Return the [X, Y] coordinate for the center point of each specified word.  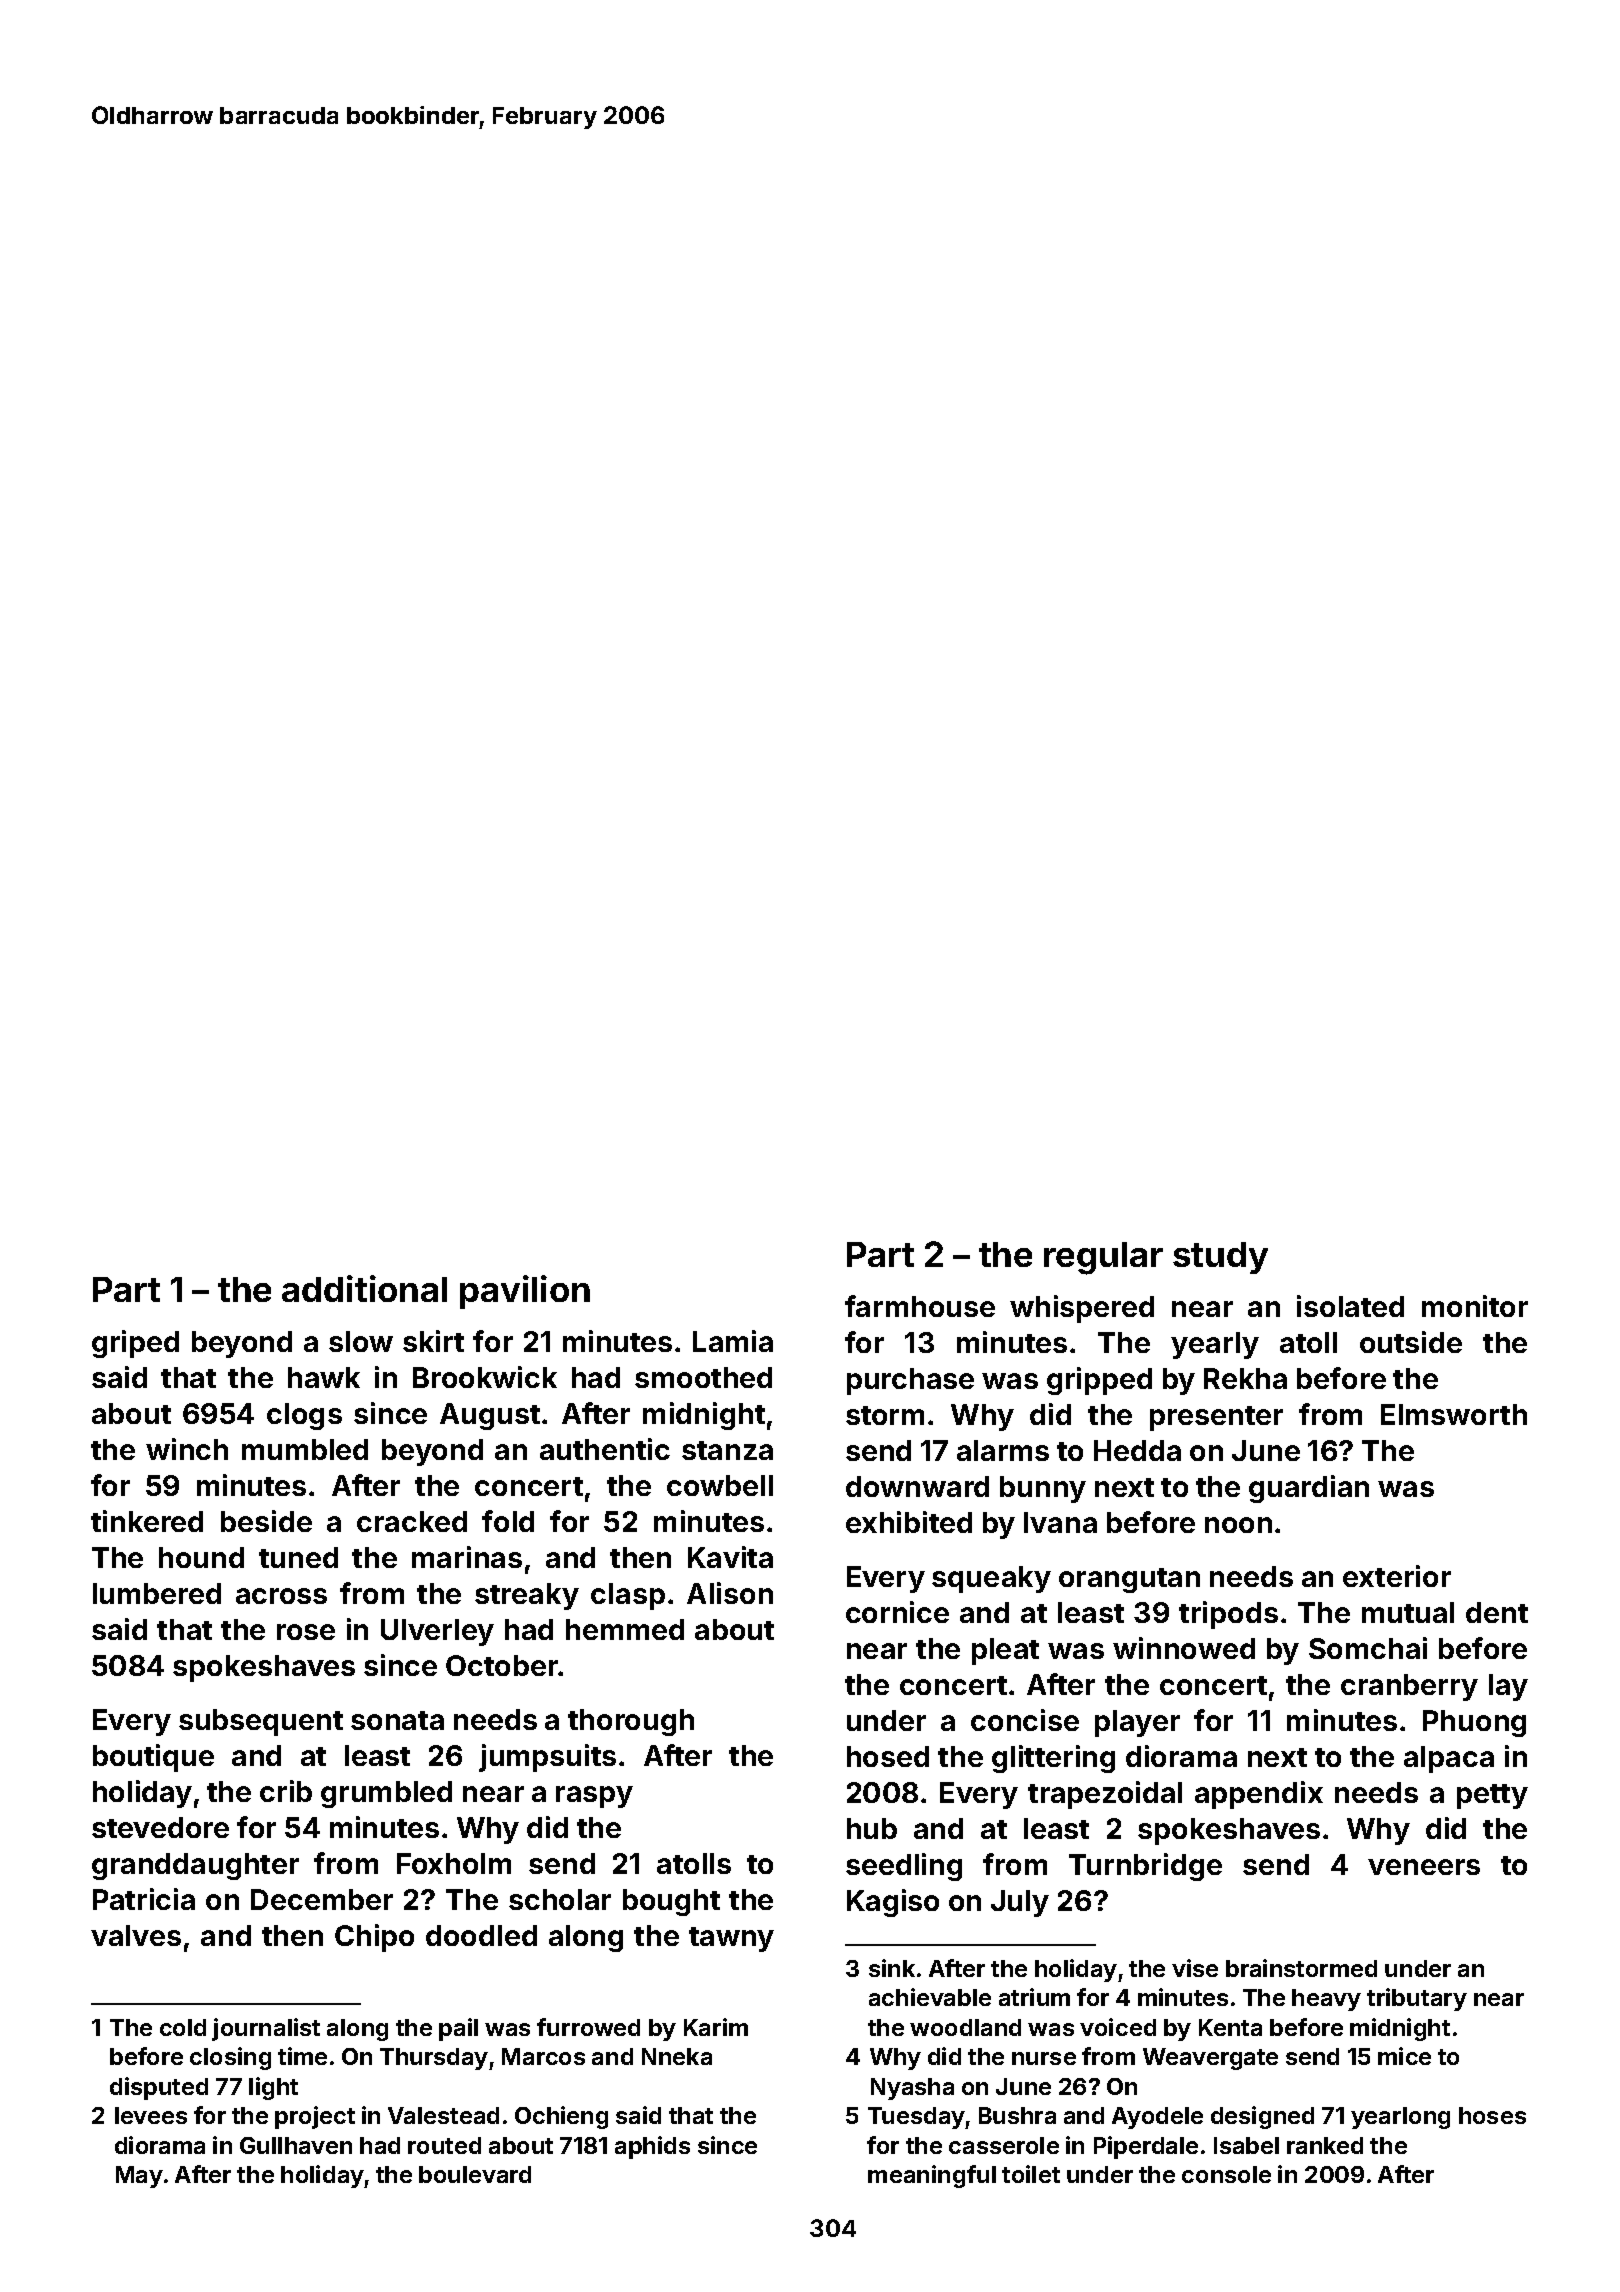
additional [364, 1288]
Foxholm [454, 1863]
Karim [716, 2027]
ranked [1325, 2145]
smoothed [703, 1377]
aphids [652, 2147]
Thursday [434, 2059]
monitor [1475, 1306]
